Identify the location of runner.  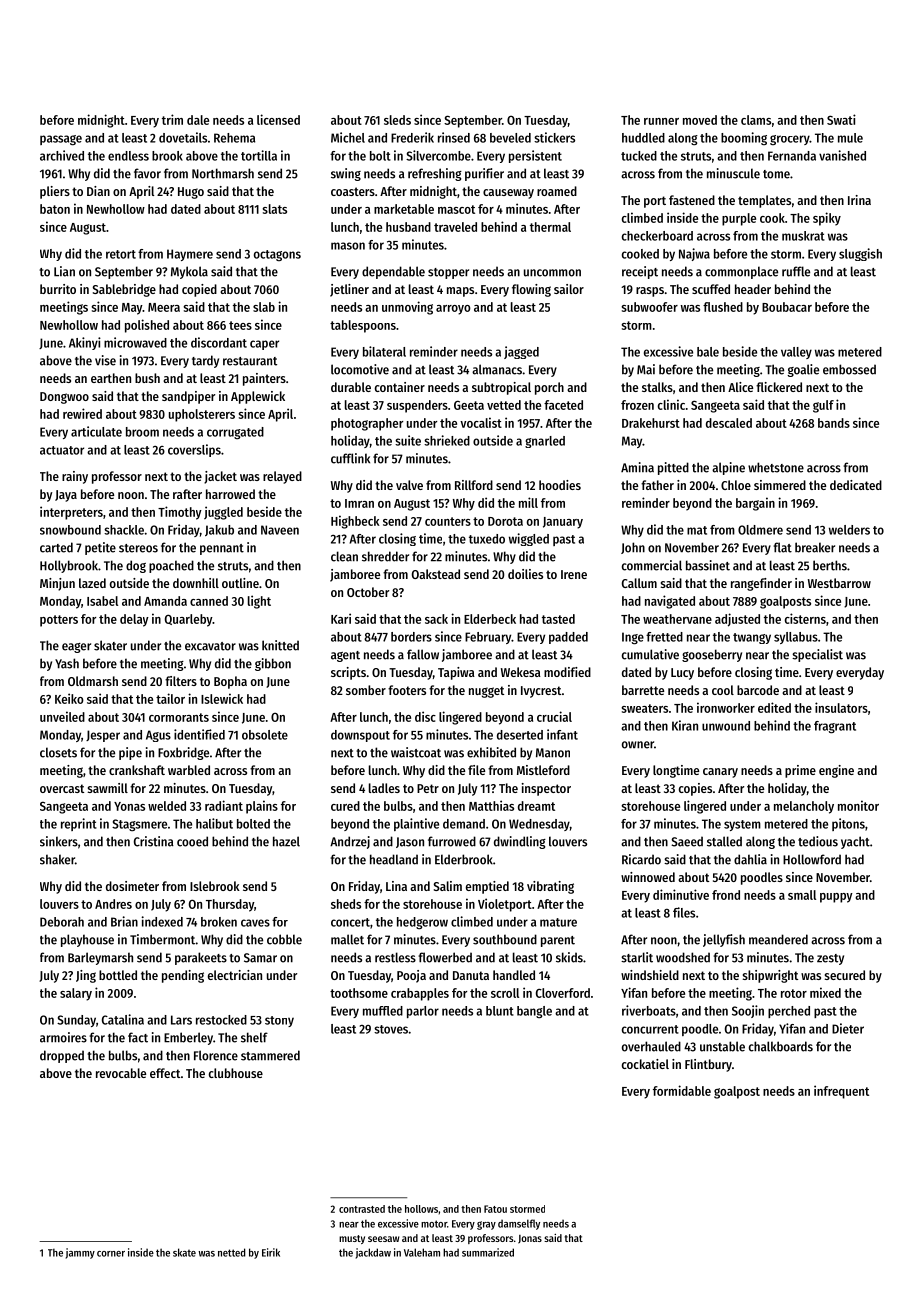
(661, 121).
